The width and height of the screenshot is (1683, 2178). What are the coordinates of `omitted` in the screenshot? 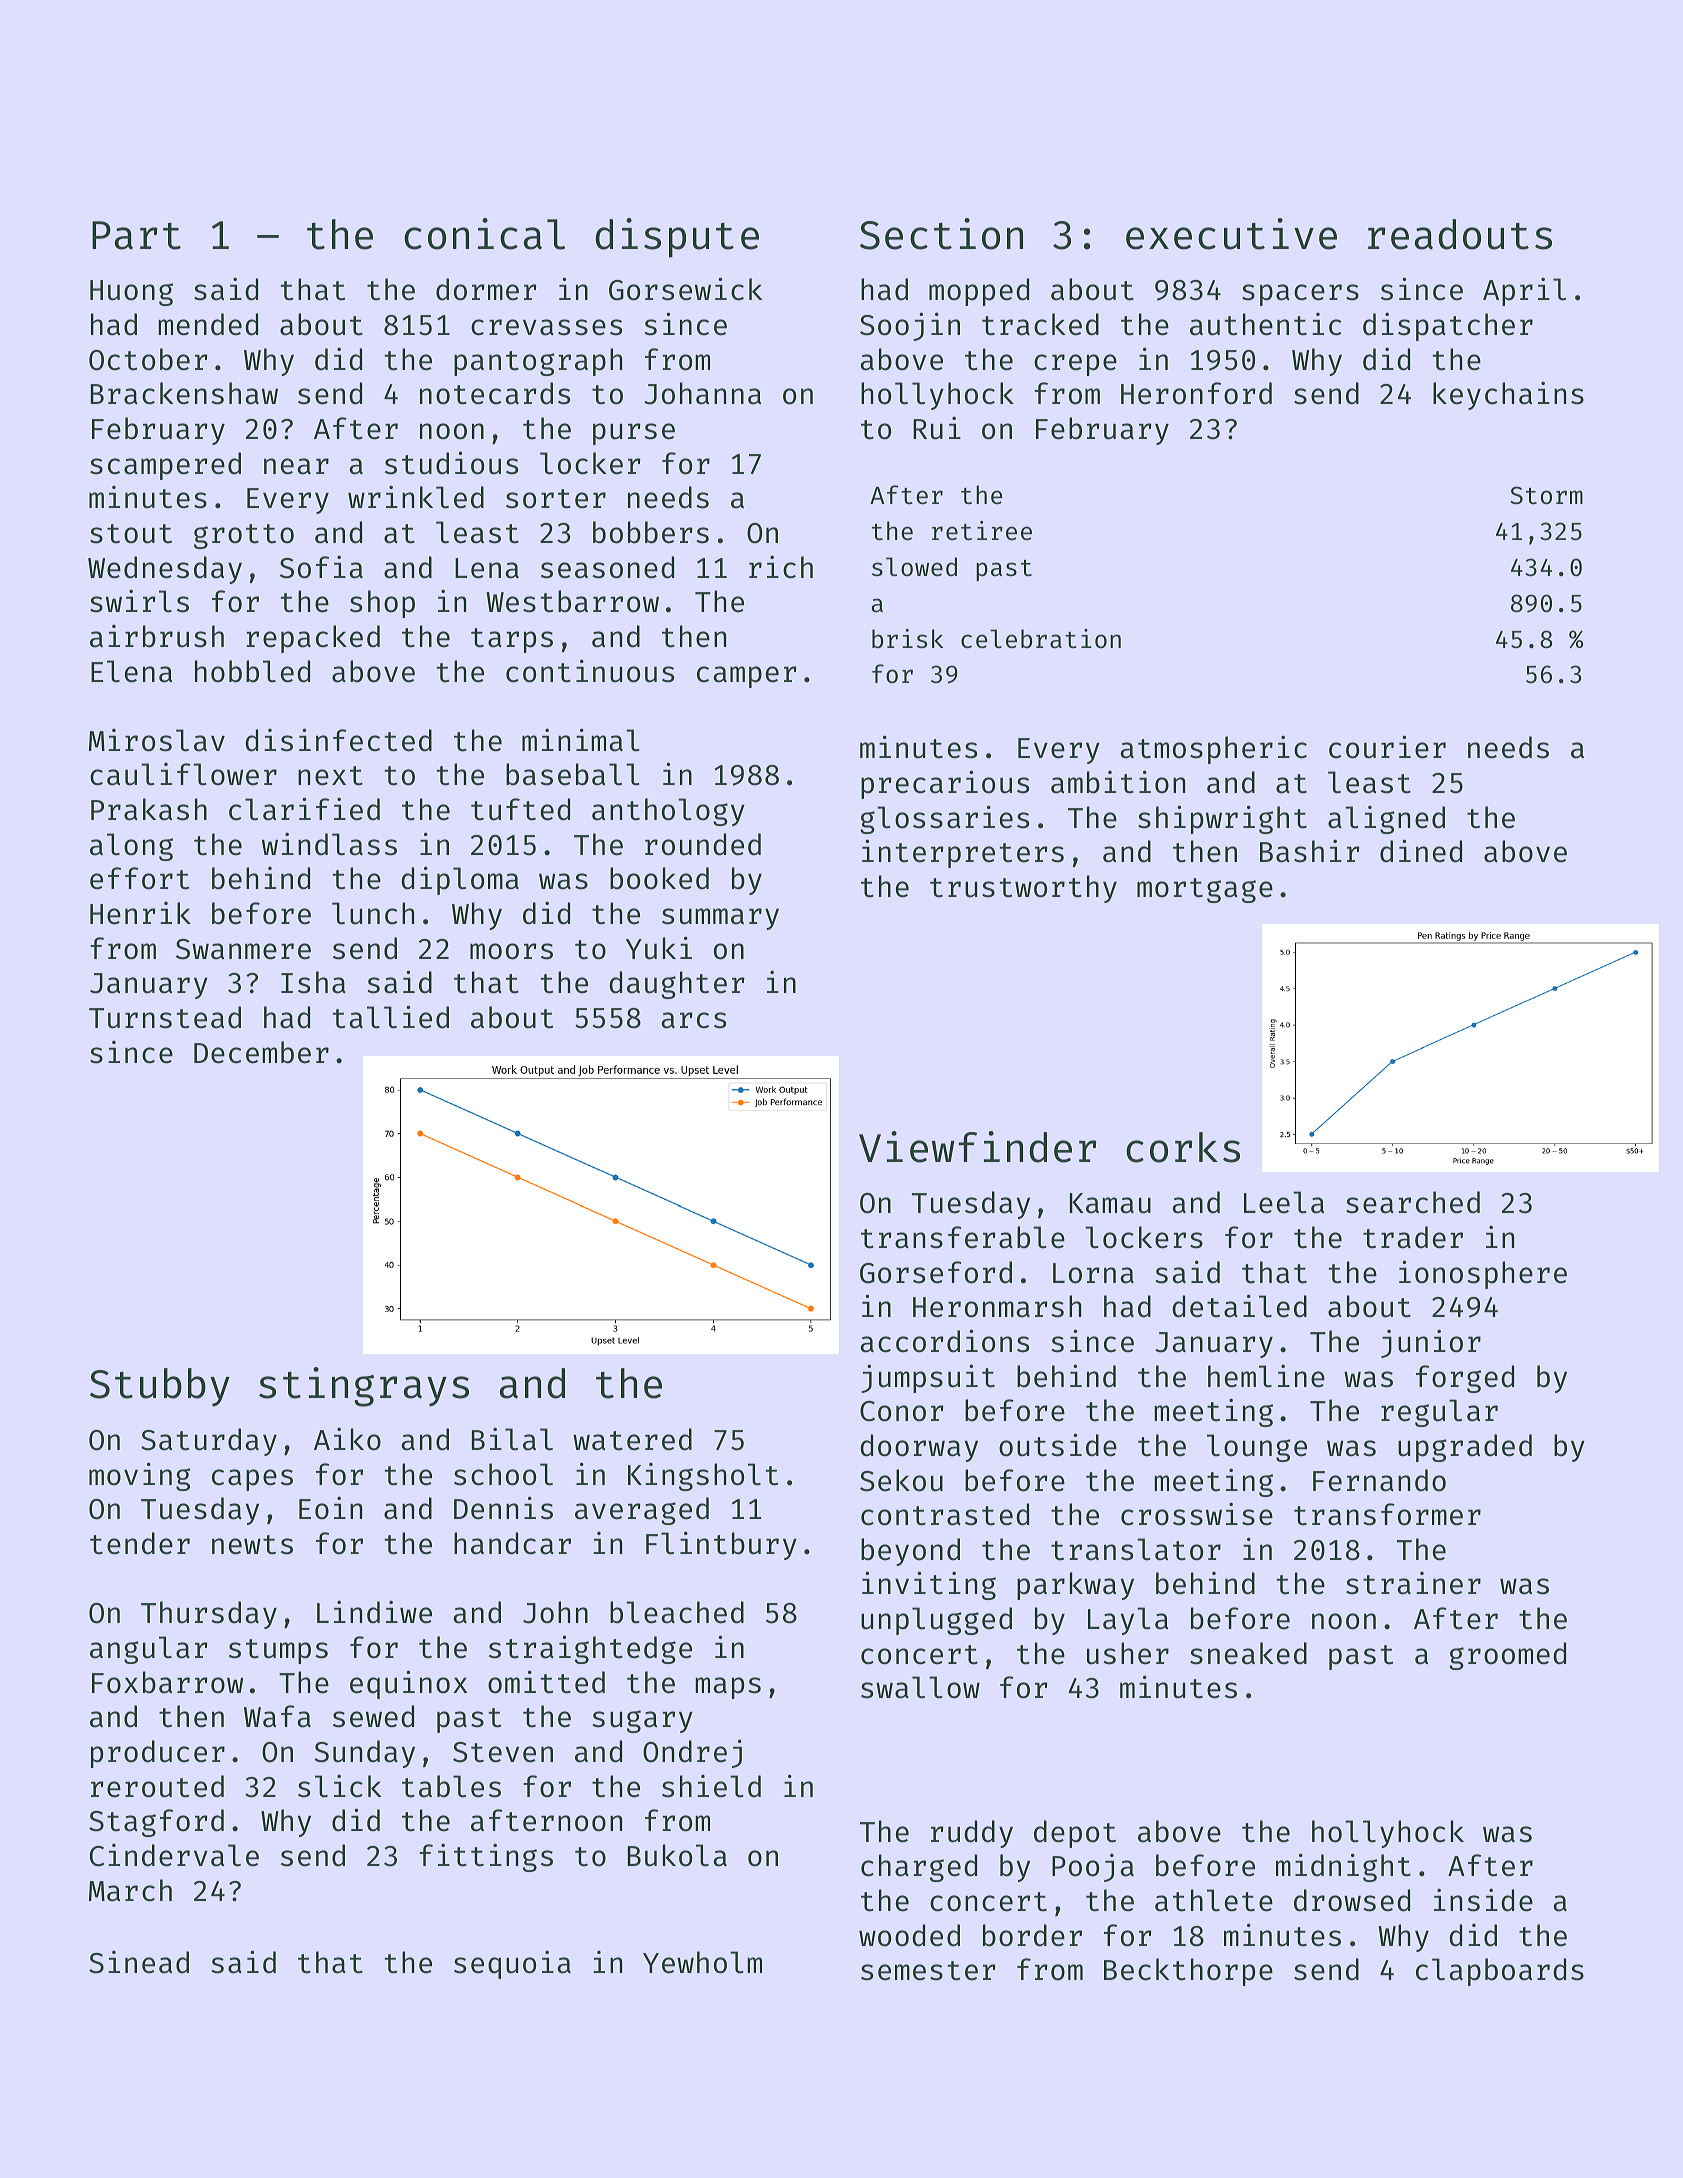 It's located at (546, 1682).
